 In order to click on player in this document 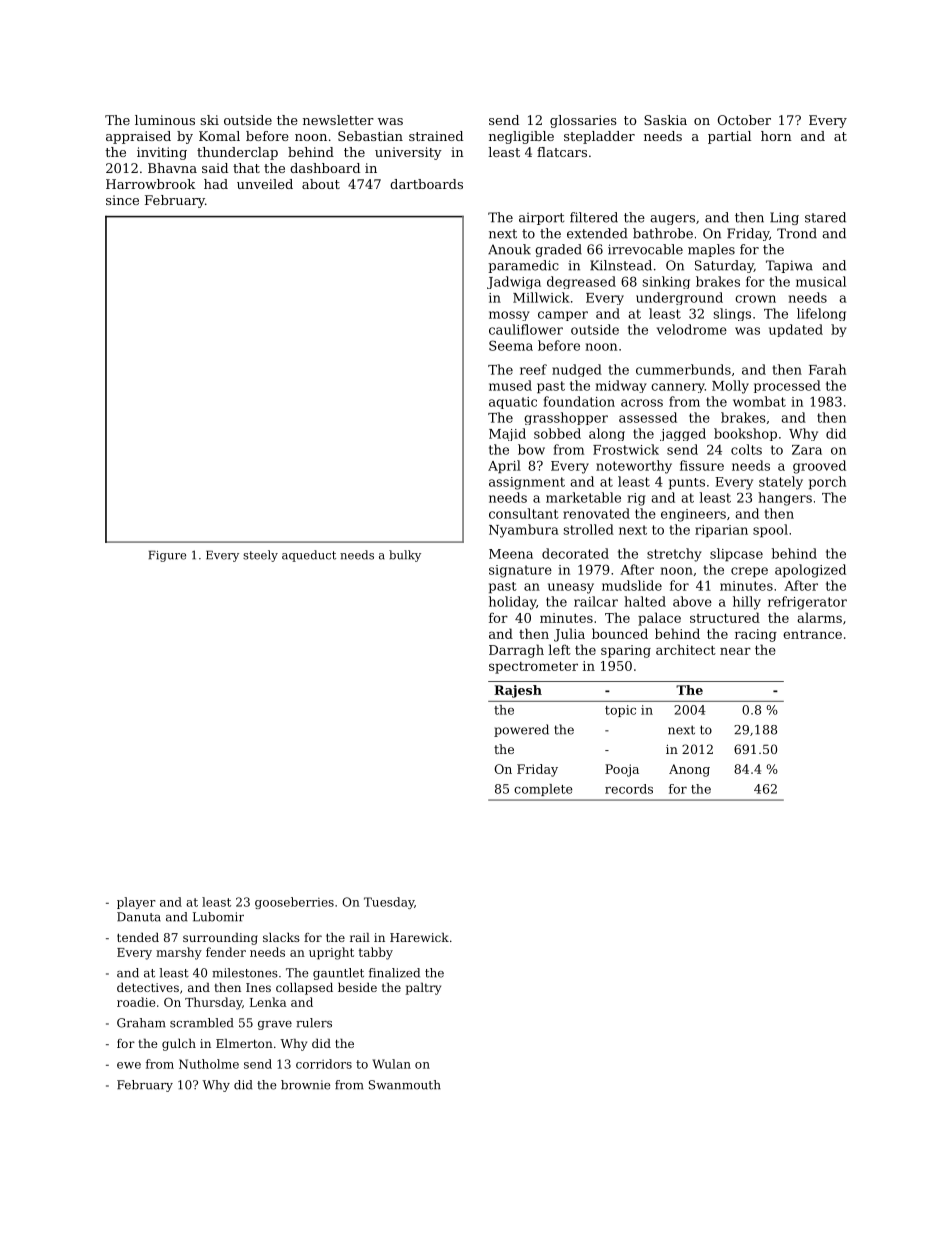, I will do `click(136, 903)`.
